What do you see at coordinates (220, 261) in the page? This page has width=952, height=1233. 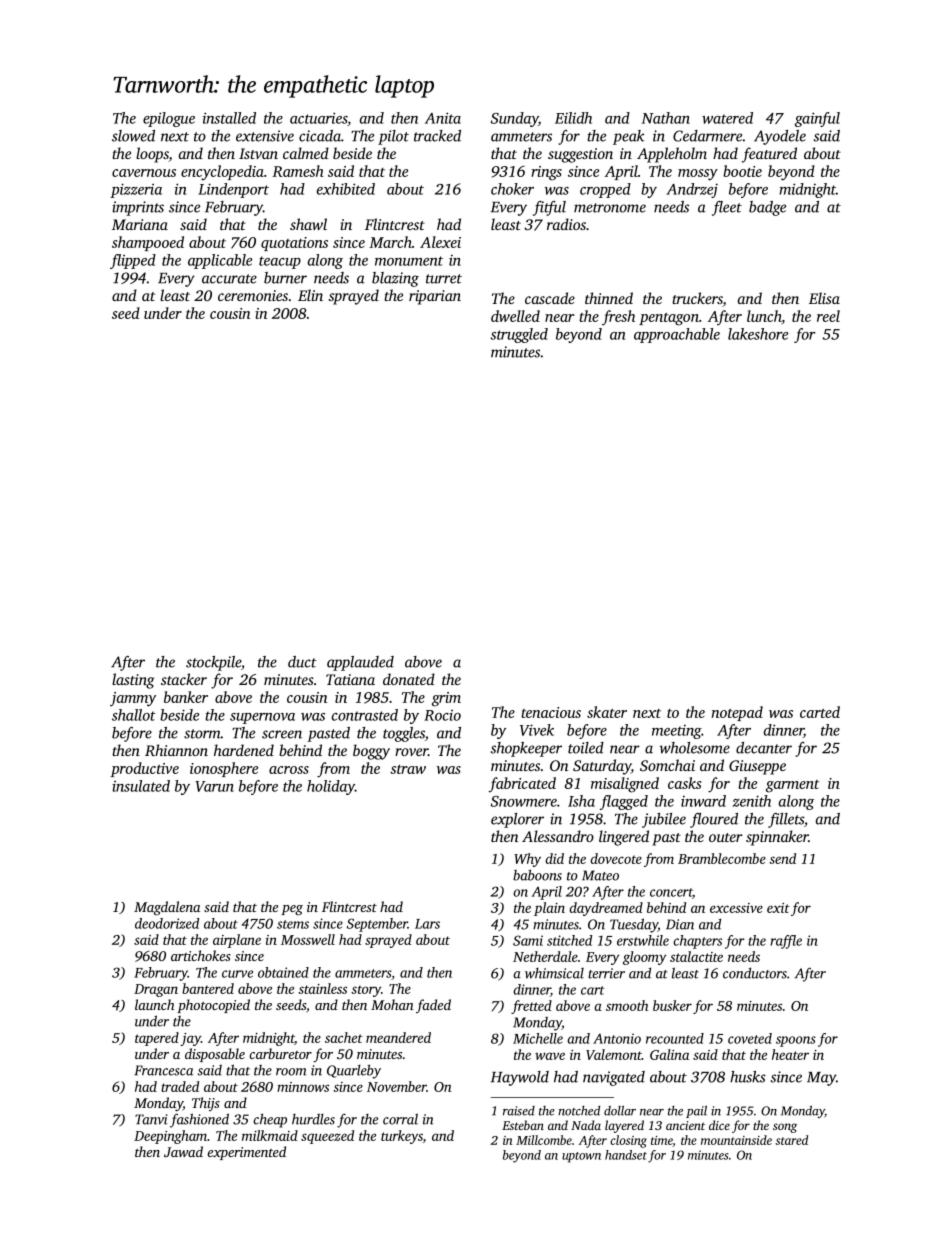 I see `applicable` at bounding box center [220, 261].
